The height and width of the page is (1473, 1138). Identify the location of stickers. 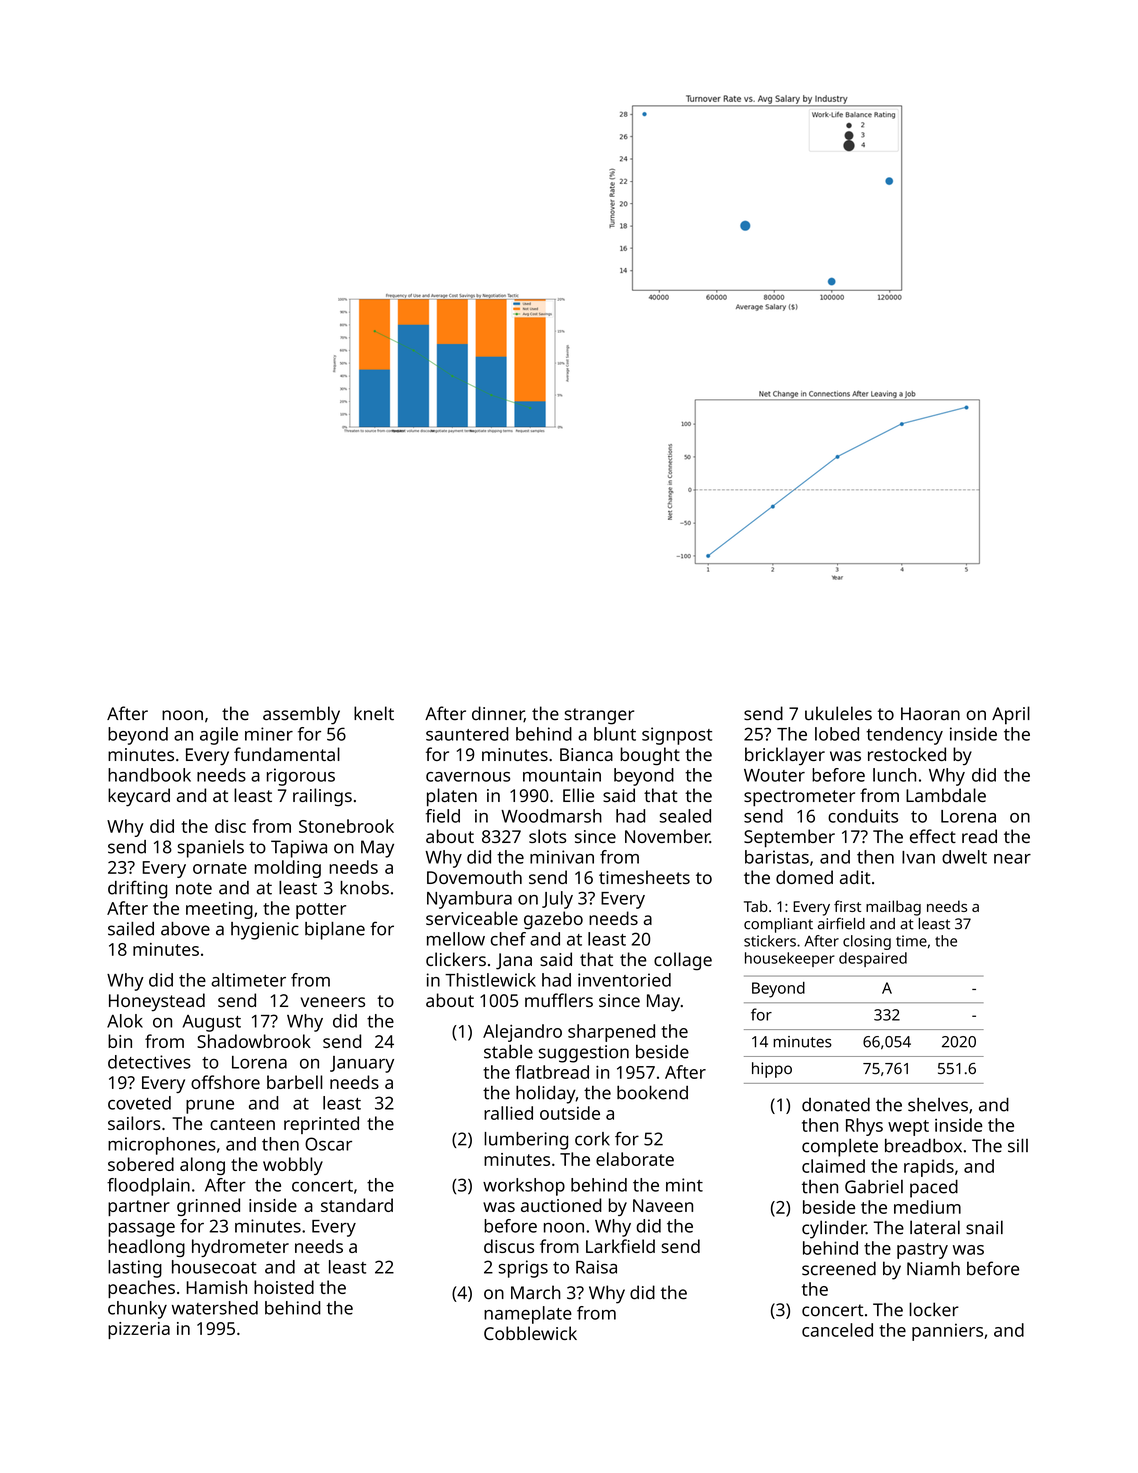
(770, 941).
